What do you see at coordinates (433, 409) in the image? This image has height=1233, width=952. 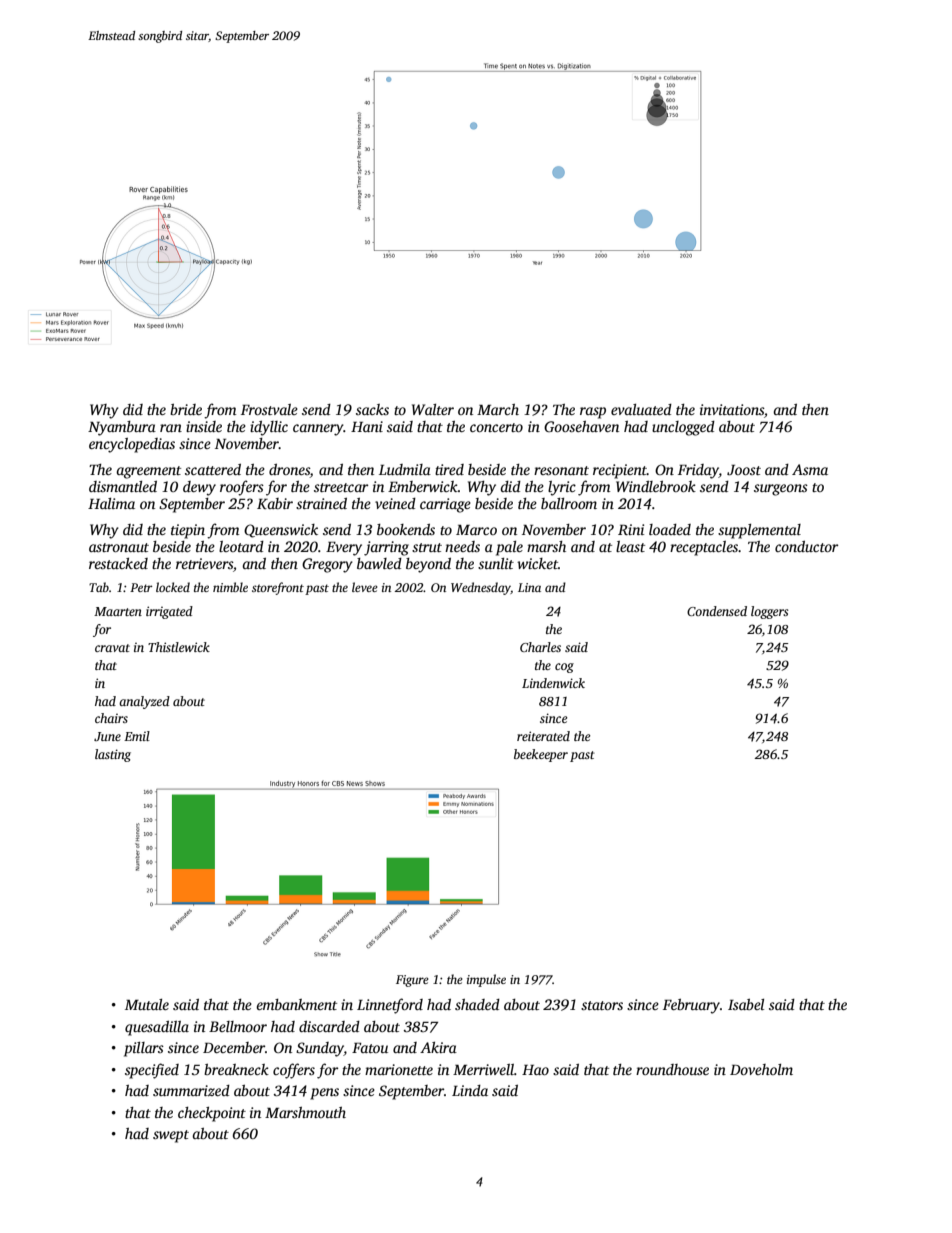 I see `Walter` at bounding box center [433, 409].
